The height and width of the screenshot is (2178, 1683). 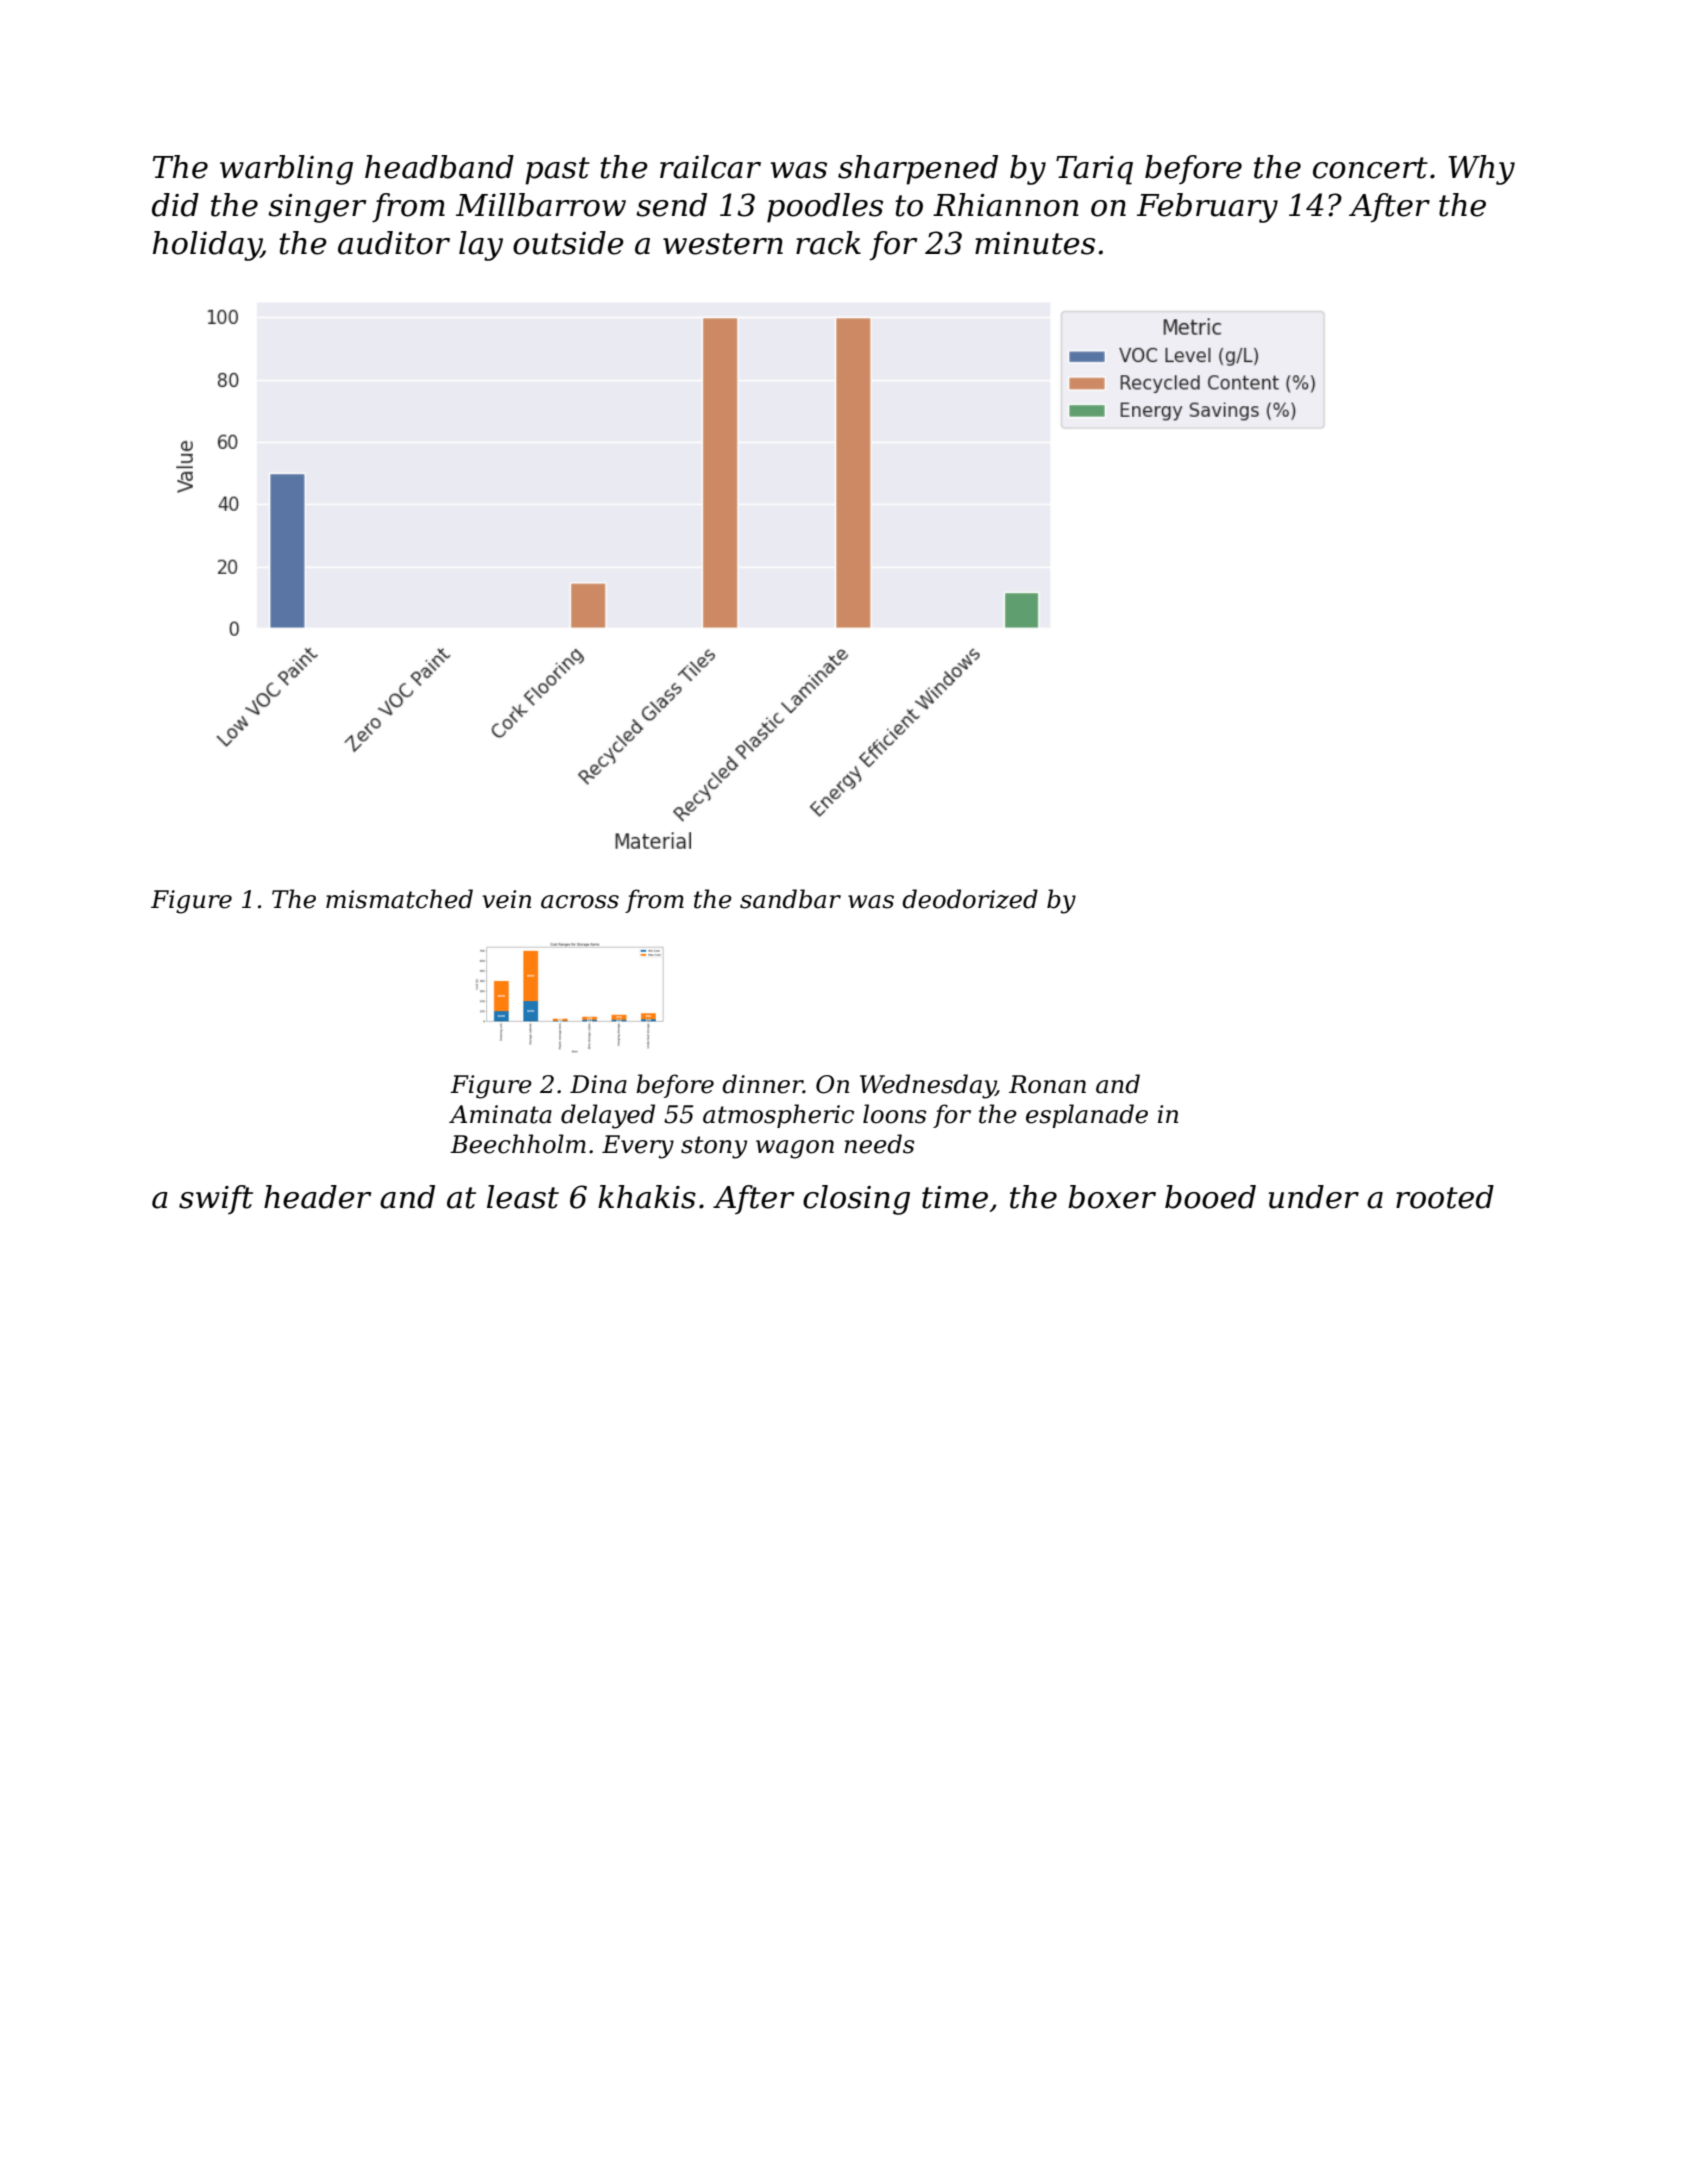 What do you see at coordinates (506, 899) in the screenshot?
I see `vein` at bounding box center [506, 899].
